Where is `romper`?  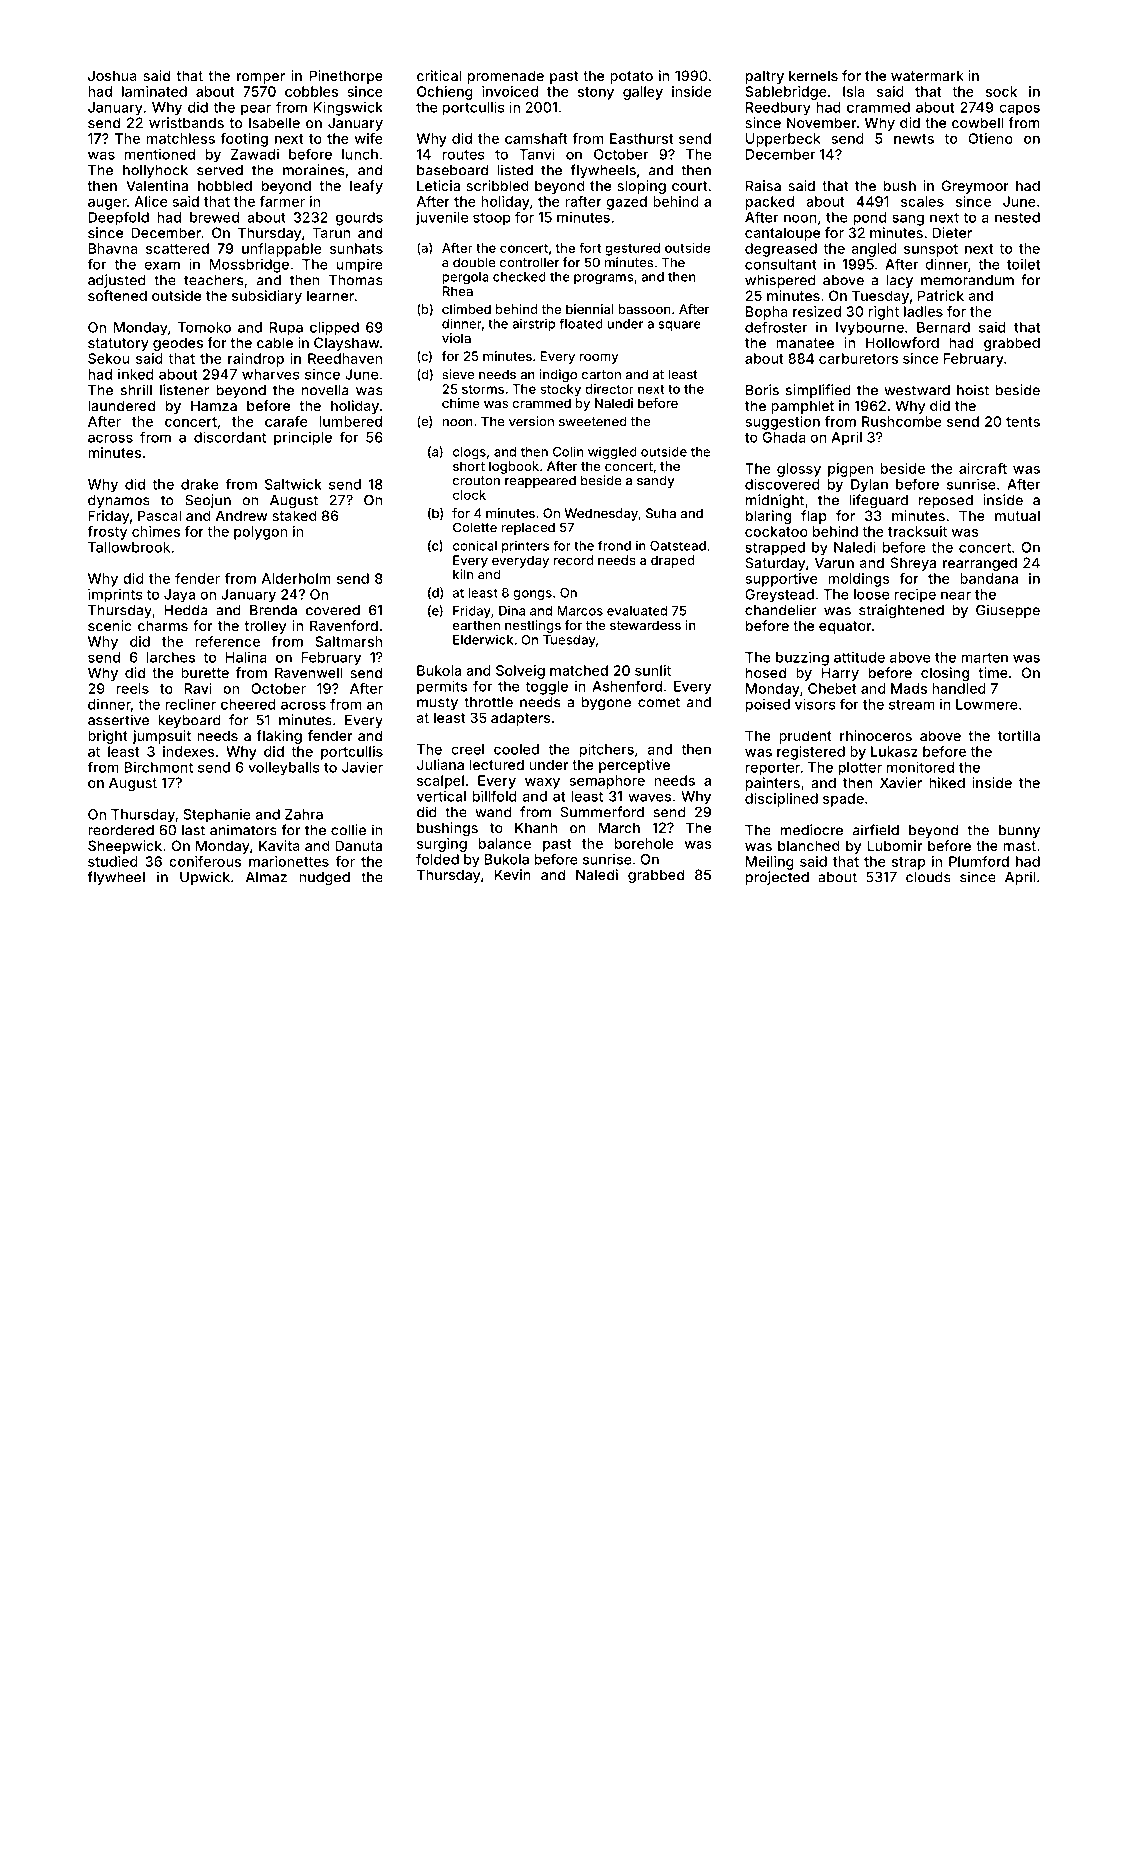
romper is located at coordinates (261, 78).
